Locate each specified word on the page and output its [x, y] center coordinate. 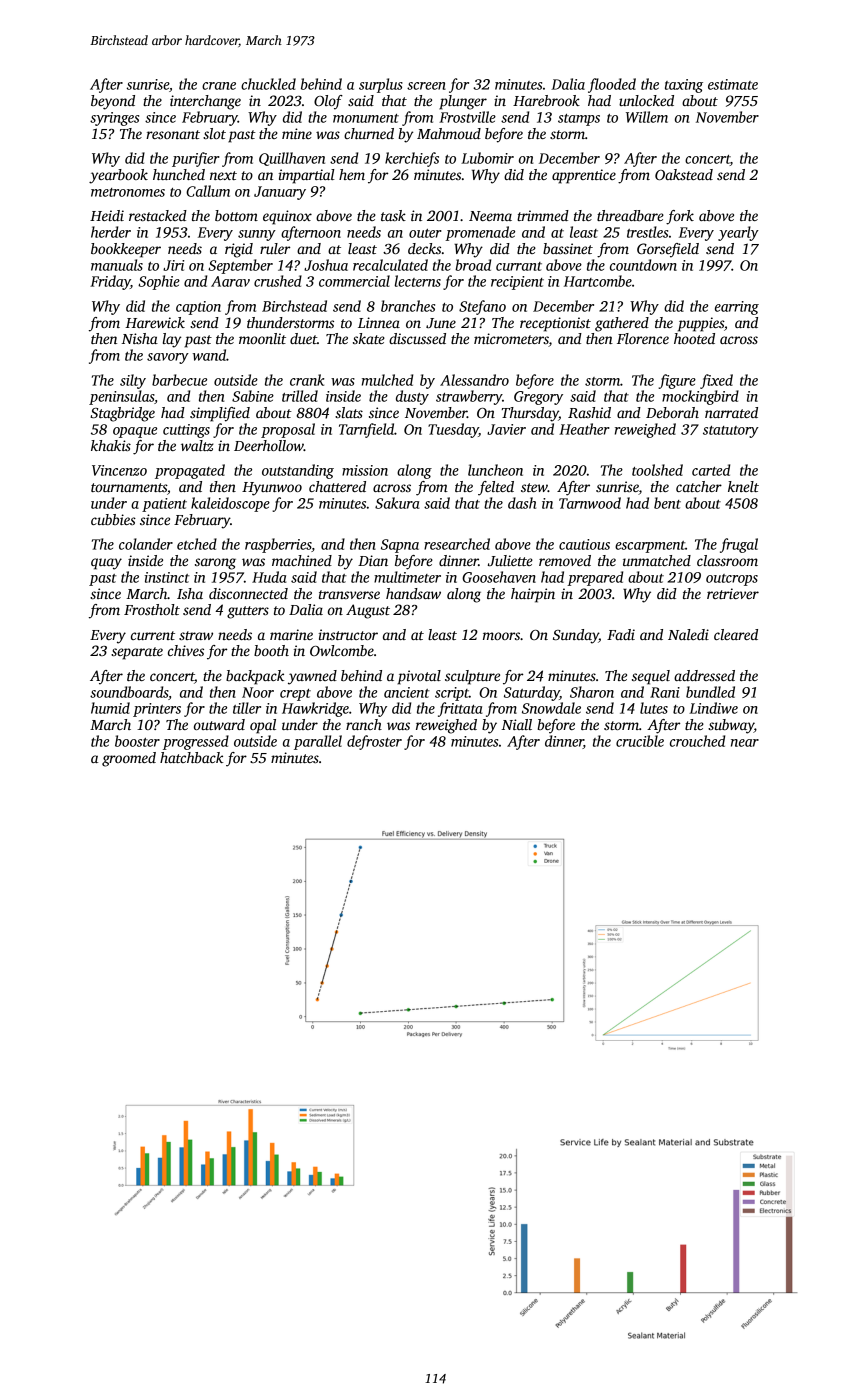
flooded [612, 85]
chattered [337, 486]
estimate [733, 84]
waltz [197, 445]
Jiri [174, 265]
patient [164, 505]
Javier [506, 429]
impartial [307, 176]
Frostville [467, 117]
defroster [374, 742]
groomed [129, 759]
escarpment [650, 547]
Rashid [589, 412]
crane [219, 86]
